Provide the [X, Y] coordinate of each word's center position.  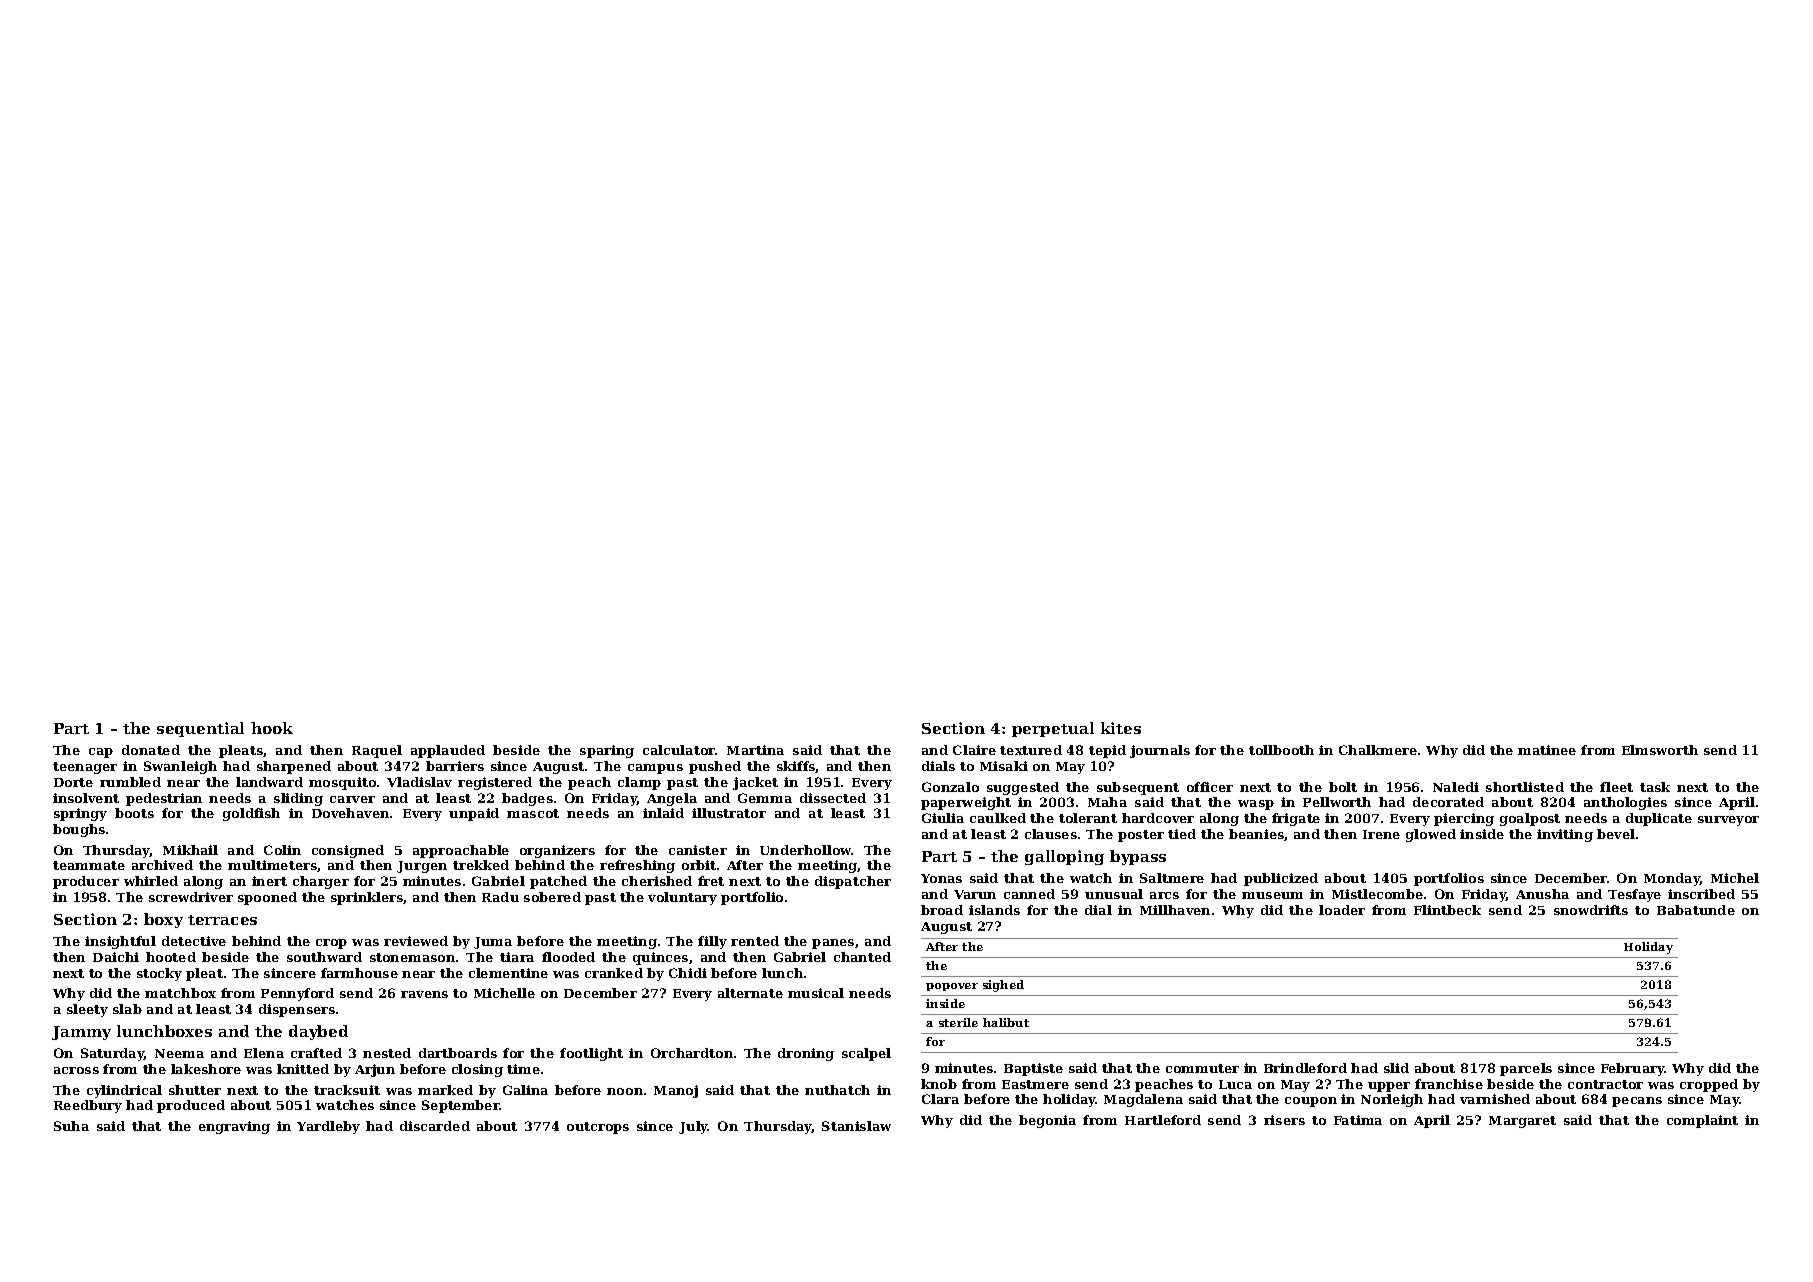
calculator [679, 750]
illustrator [729, 813]
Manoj [676, 1091]
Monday [1672, 879]
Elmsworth [1660, 750]
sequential [200, 729]
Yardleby [328, 1127]
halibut [1006, 1022]
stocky [159, 974]
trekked [481, 865]
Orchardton [692, 1053]
